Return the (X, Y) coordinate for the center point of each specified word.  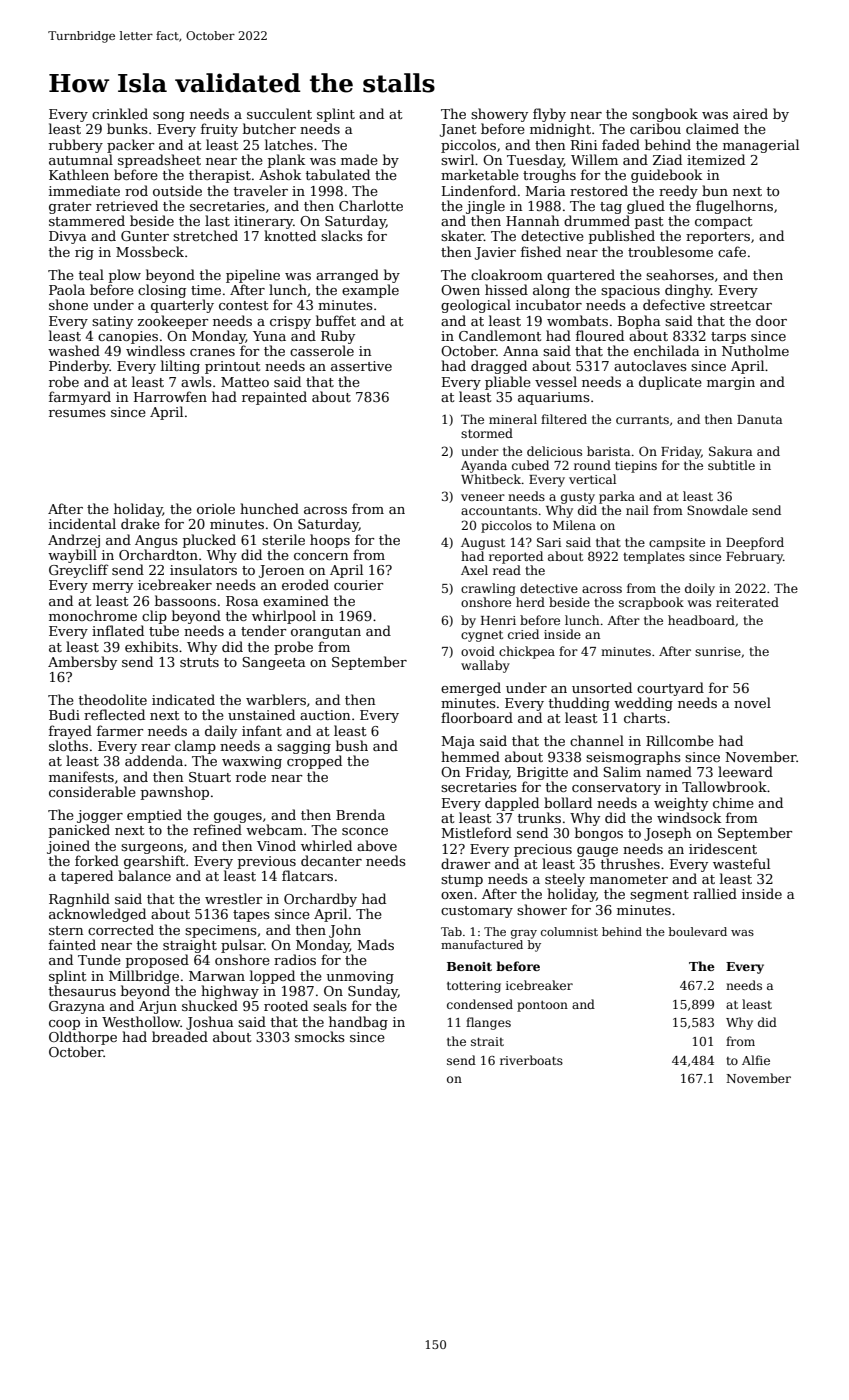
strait (487, 1041)
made (359, 159)
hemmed (470, 756)
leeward (745, 771)
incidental (82, 523)
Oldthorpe (83, 1038)
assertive (361, 366)
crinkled (120, 113)
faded (621, 144)
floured (600, 335)
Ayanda (484, 466)
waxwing (252, 762)
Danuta (760, 419)
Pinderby (79, 367)
